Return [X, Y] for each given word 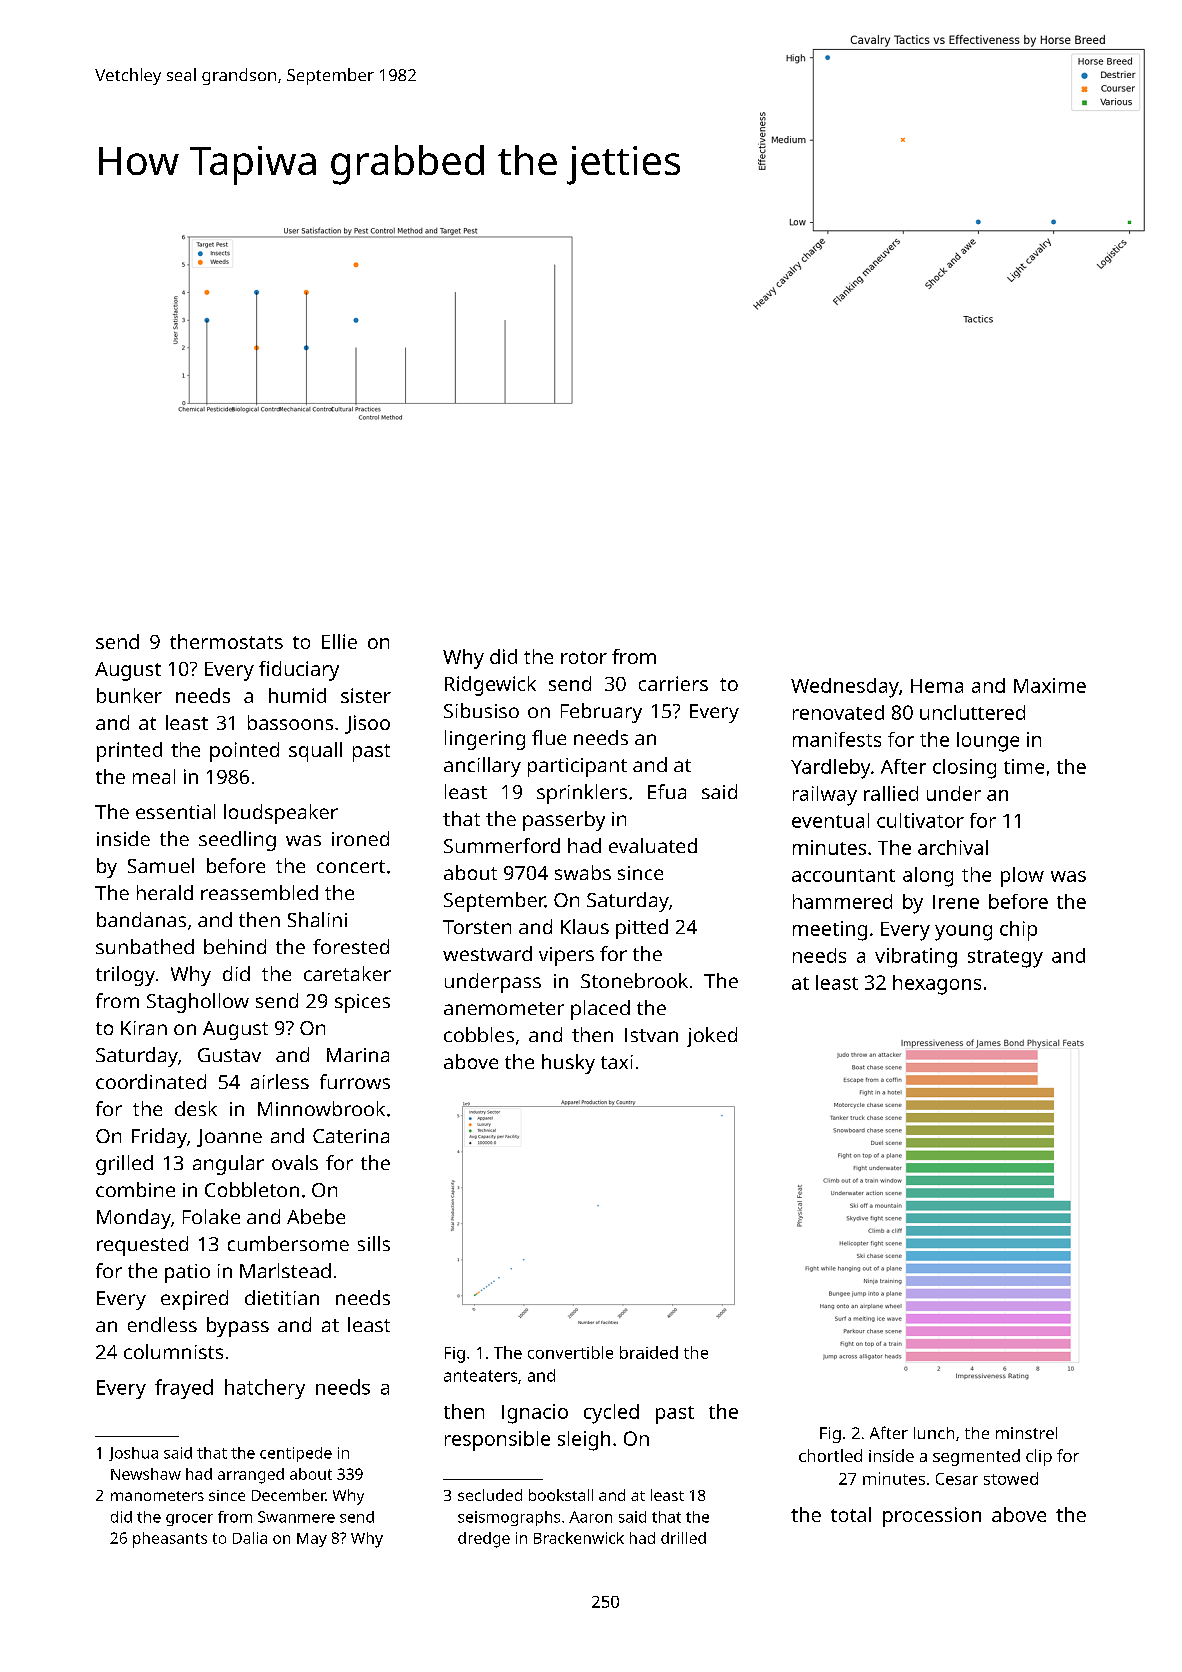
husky [568, 1064]
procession [932, 1517]
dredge [484, 1540]
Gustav [229, 1055]
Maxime [1050, 685]
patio [187, 1273]
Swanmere [296, 1517]
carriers [673, 683]
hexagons [937, 985]
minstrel [1026, 1433]
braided [649, 1352]
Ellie [339, 641]
